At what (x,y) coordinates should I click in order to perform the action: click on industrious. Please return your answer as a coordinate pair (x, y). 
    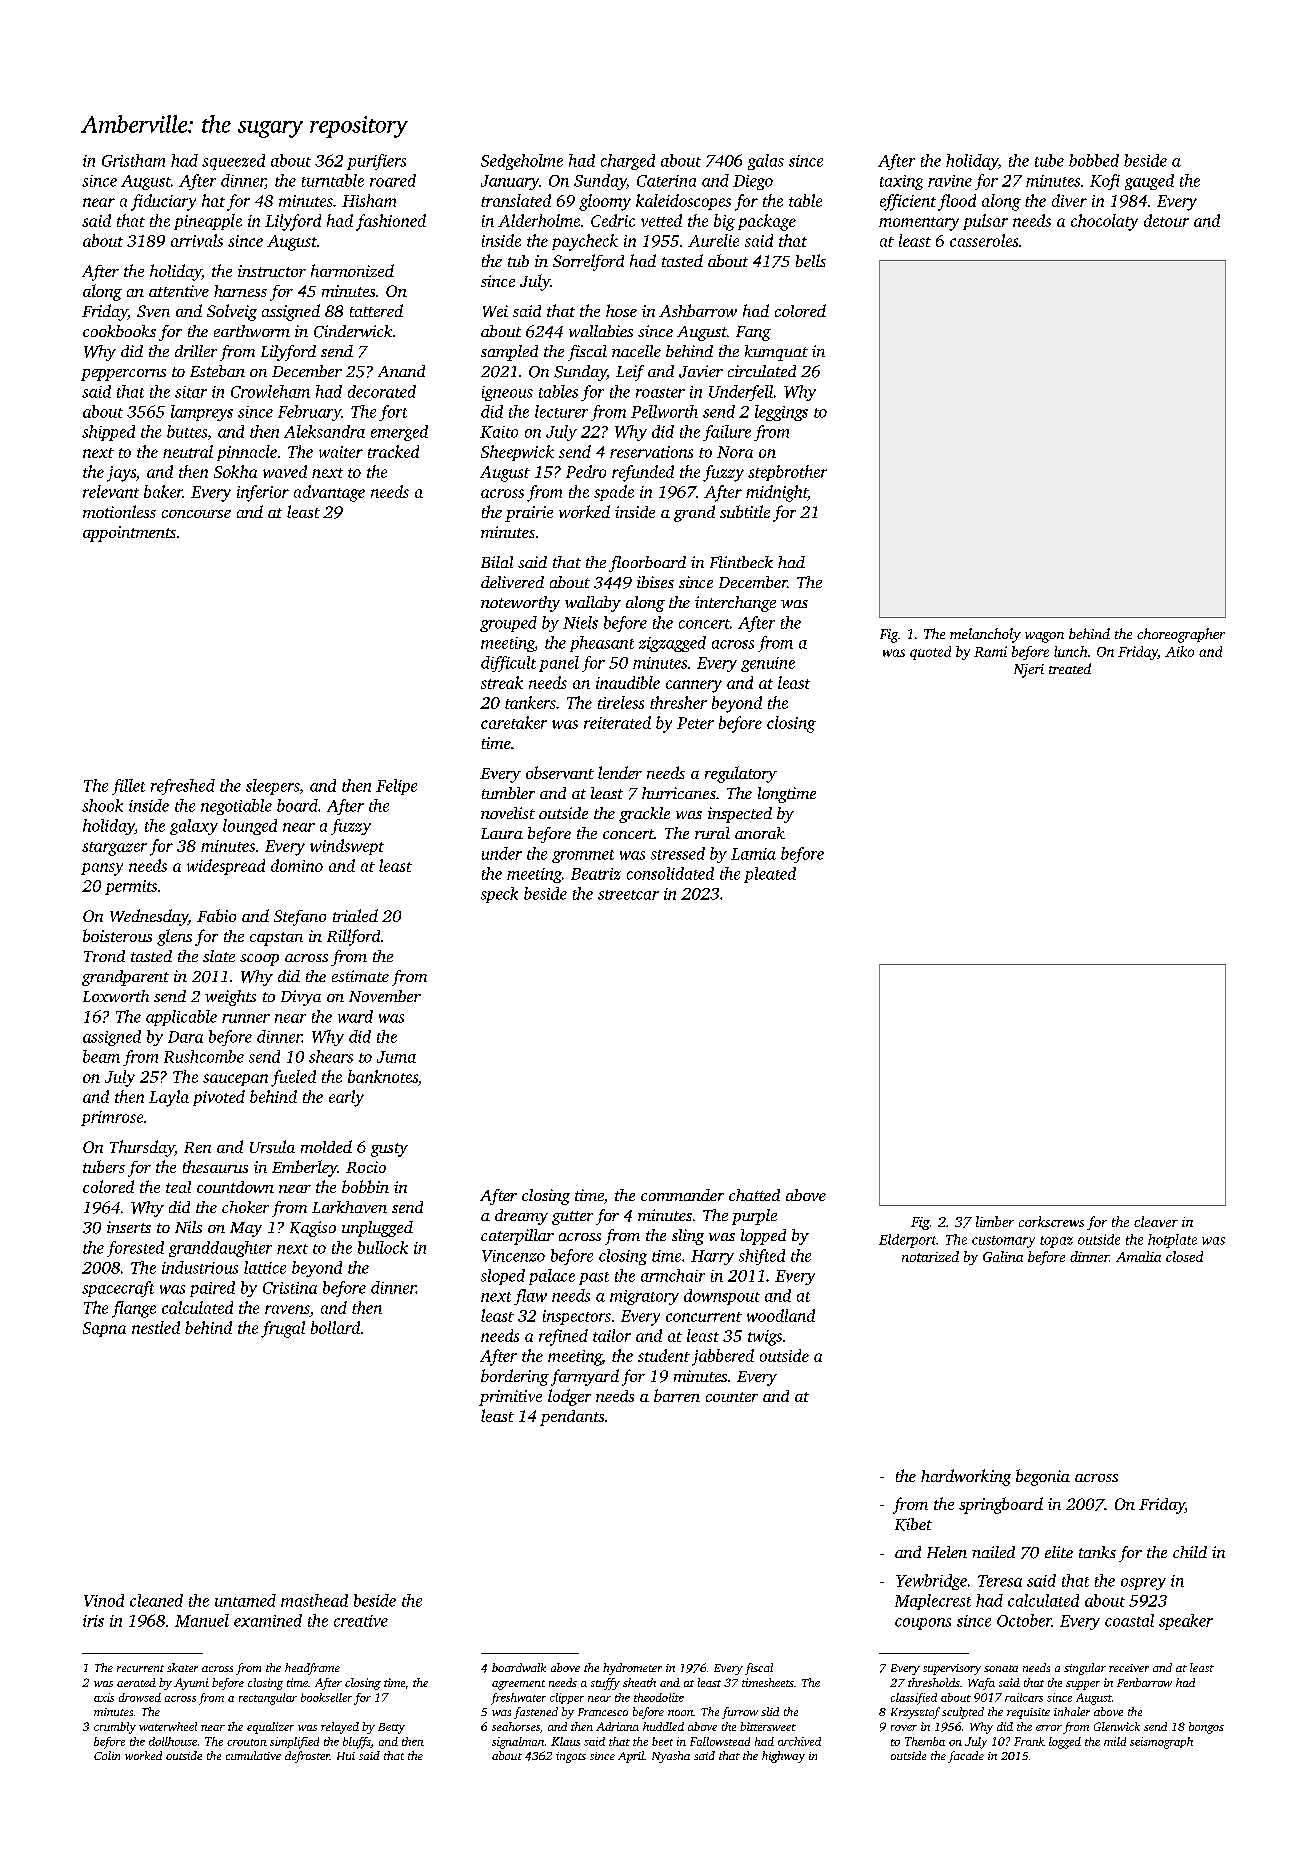
    Looking at the image, I should click on (200, 1267).
